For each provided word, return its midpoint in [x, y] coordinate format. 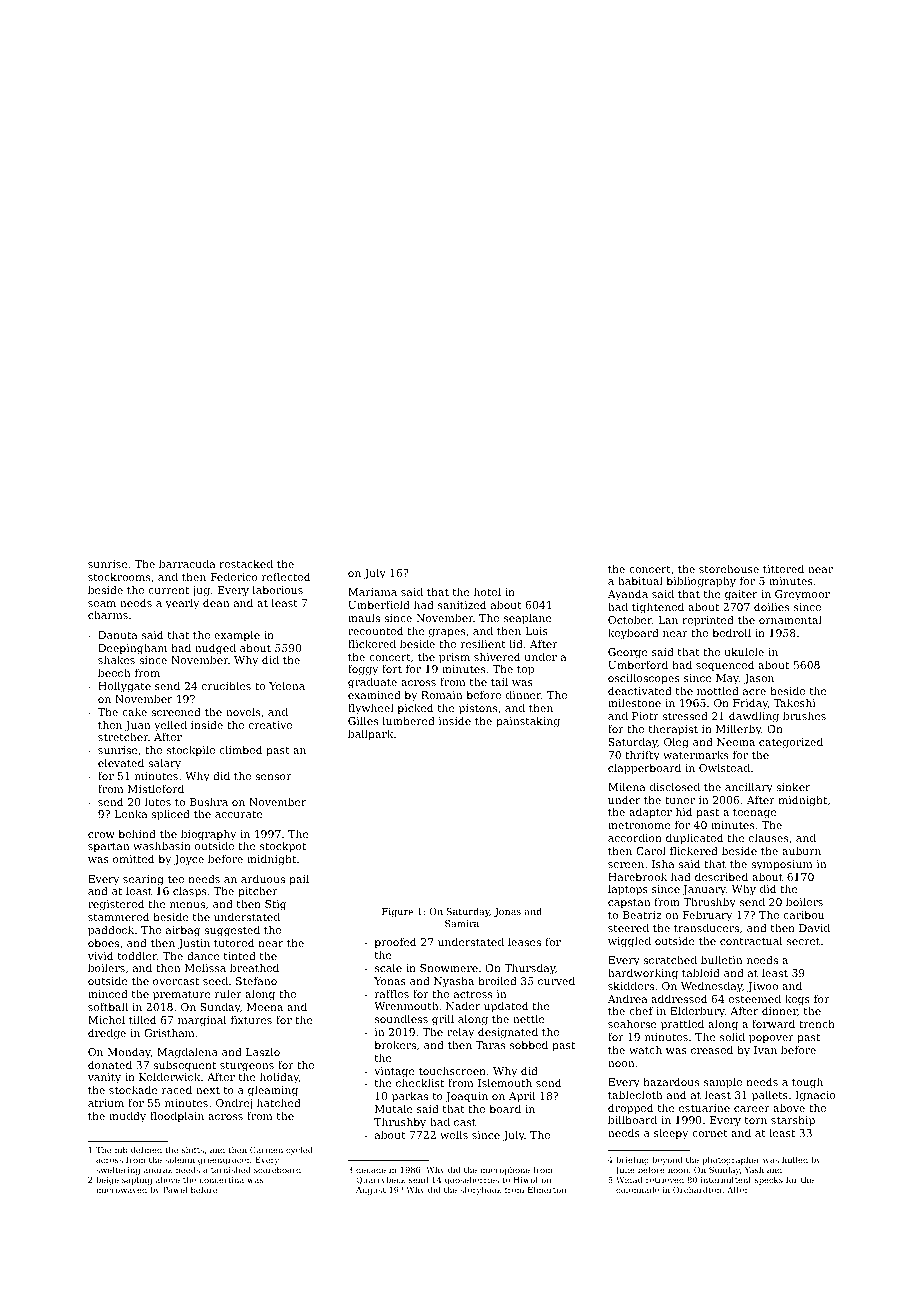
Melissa [205, 967]
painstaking [528, 722]
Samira [462, 923]
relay [460, 1033]
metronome [639, 825]
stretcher [123, 736]
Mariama [372, 592]
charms [108, 614]
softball [108, 1006]
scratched [670, 959]
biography [208, 835]
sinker [793, 786]
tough [807, 1083]
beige [107, 1180]
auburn [801, 850]
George [628, 653]
